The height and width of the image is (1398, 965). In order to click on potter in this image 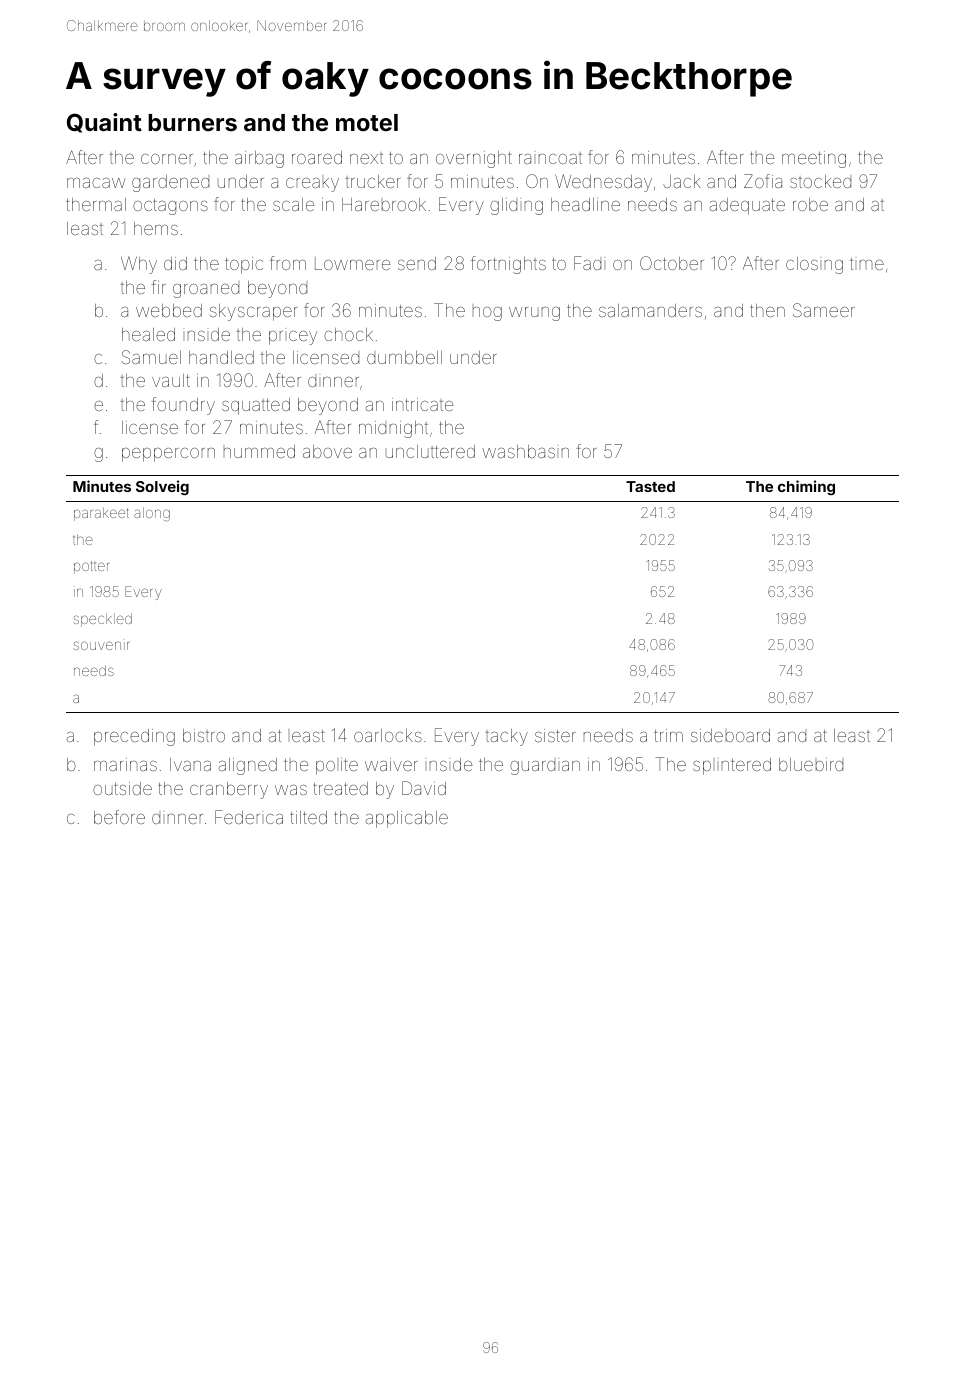, I will do `click(91, 567)`.
